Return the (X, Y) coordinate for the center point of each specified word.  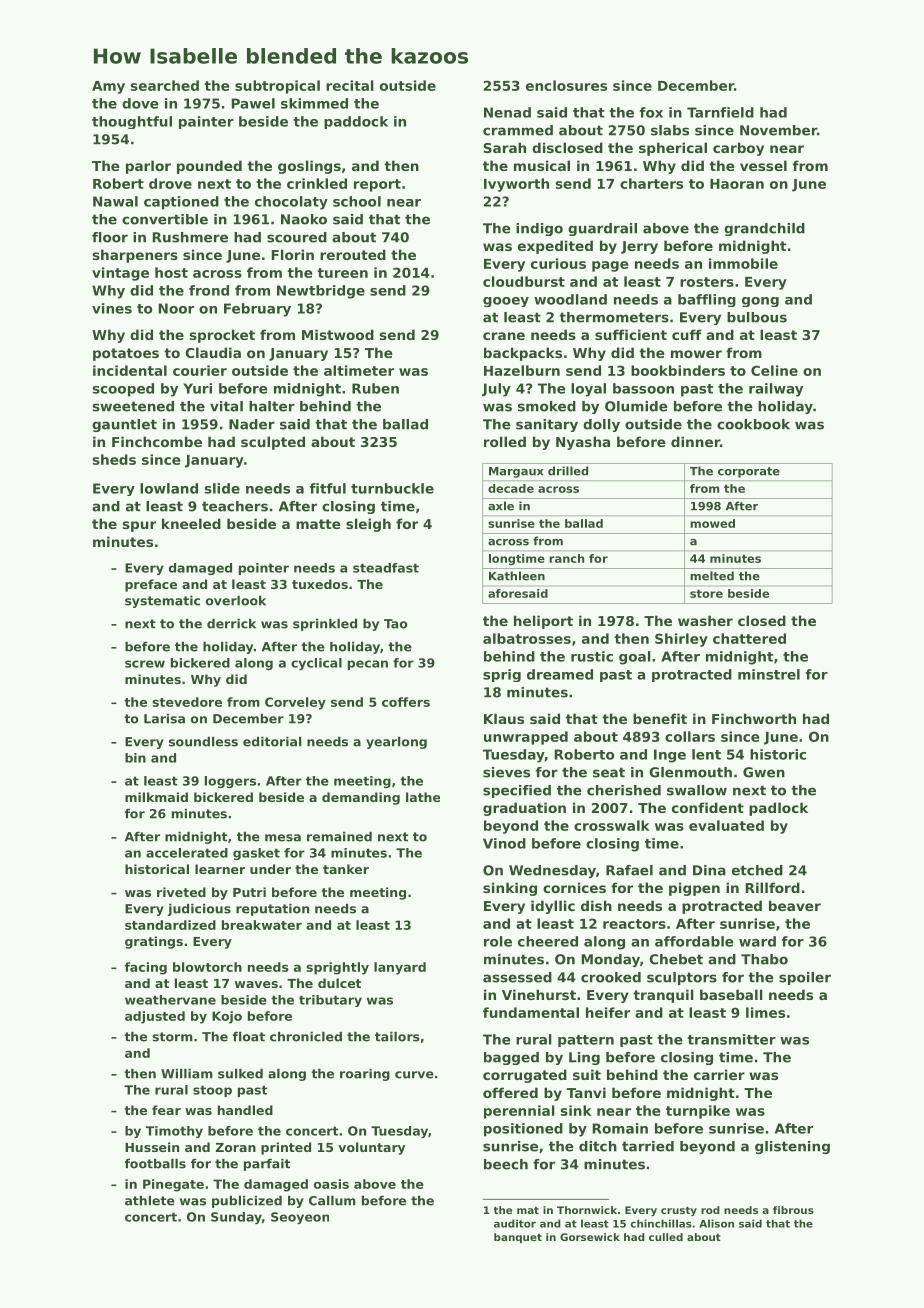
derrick (231, 623)
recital (350, 85)
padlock (778, 809)
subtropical (277, 87)
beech (506, 1164)
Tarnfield (720, 112)
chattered (749, 638)
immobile (743, 263)
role (498, 941)
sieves (506, 772)
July (496, 390)
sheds (114, 459)
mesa (283, 838)
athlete (150, 1200)
